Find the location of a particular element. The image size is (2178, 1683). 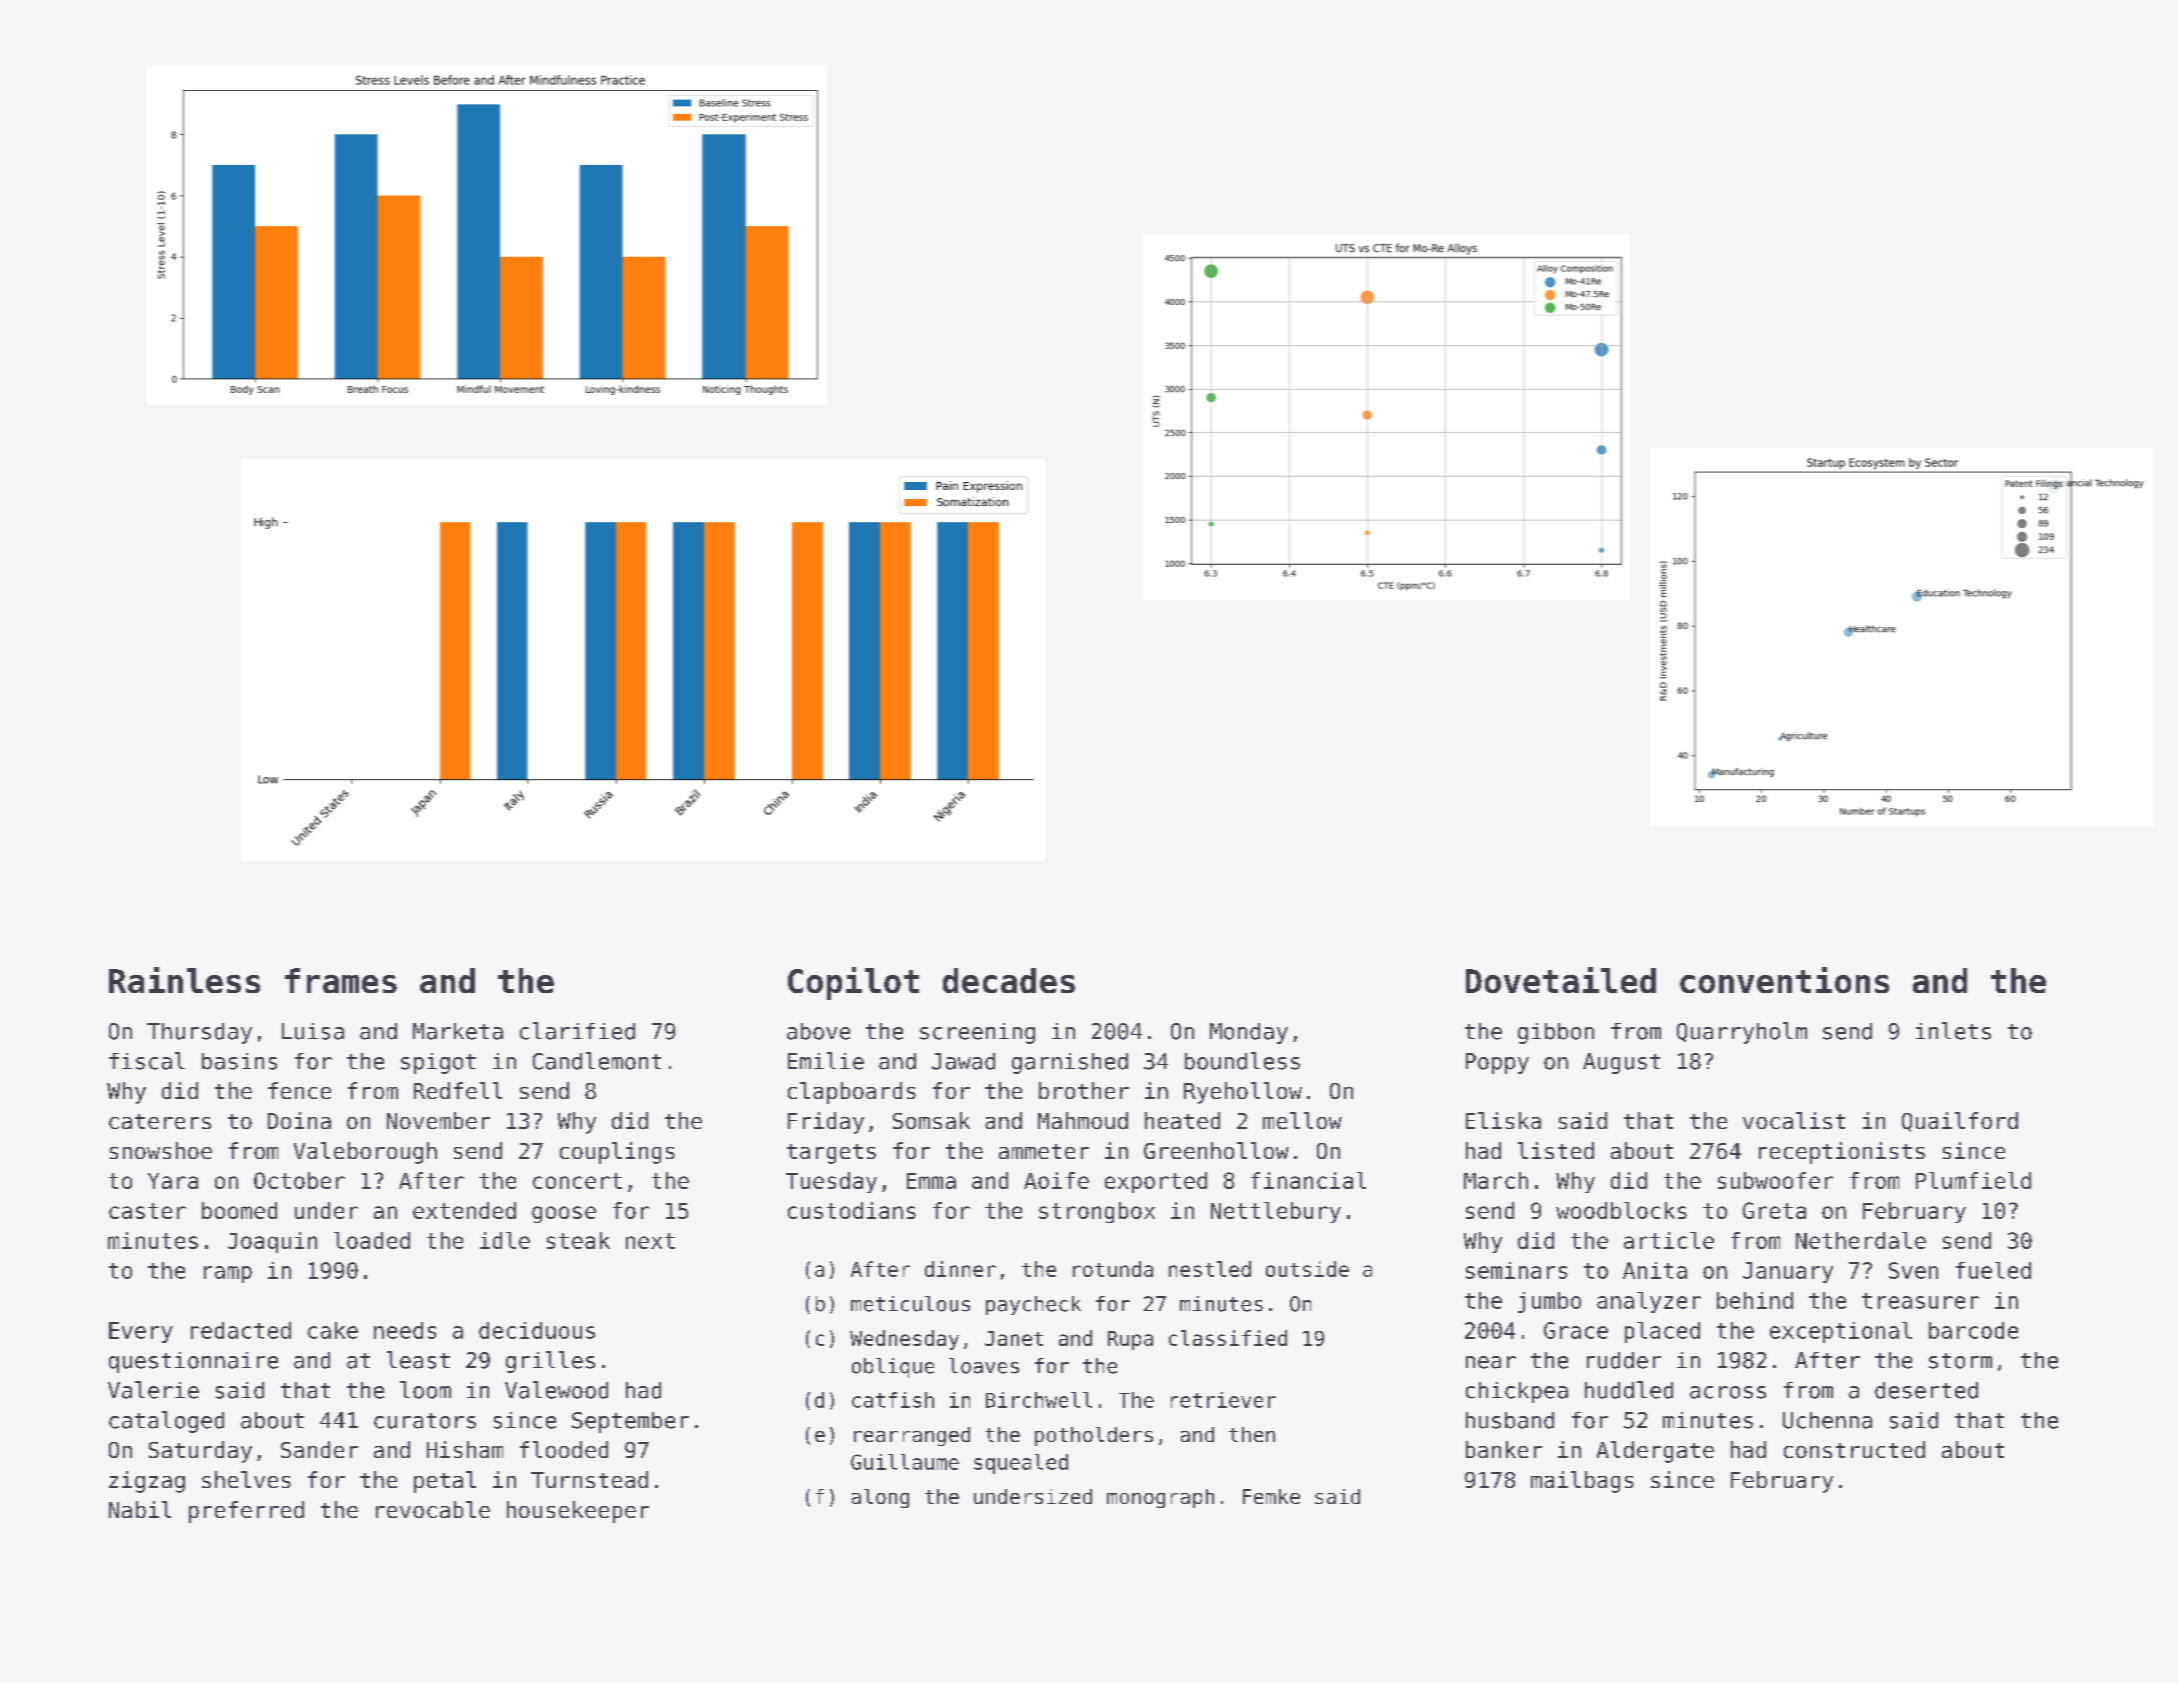

Copilot is located at coordinates (853, 983).
